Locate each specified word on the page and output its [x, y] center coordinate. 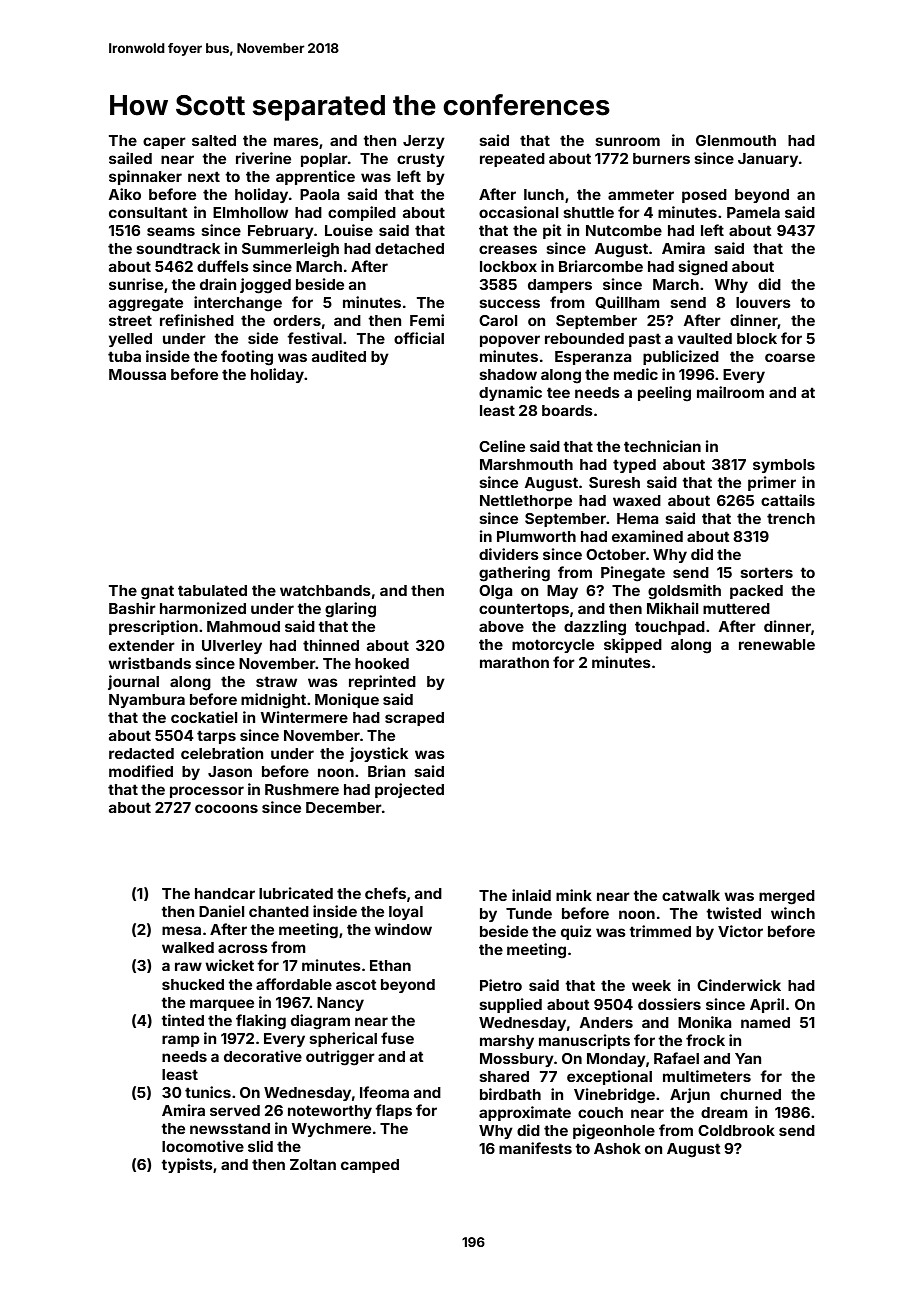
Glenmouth [736, 140]
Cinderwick [739, 985]
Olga [496, 592]
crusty [421, 160]
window [403, 929]
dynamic [510, 393]
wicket [229, 965]
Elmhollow [250, 212]
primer [772, 483]
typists [187, 1165]
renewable [777, 644]
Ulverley [232, 647]
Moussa [137, 374]
